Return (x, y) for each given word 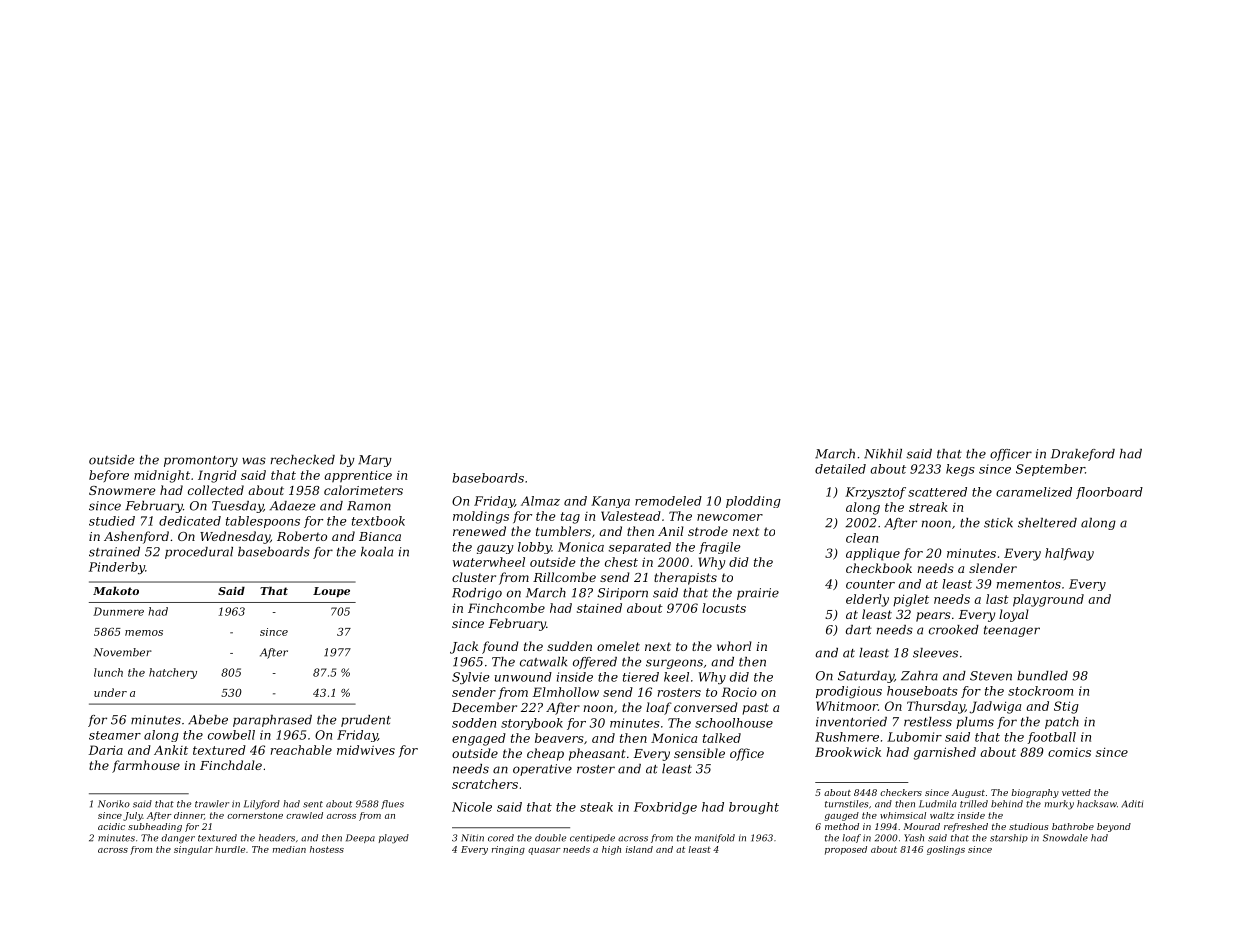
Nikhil (883, 454)
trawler (212, 804)
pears (933, 617)
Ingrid (217, 476)
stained (599, 608)
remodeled (668, 501)
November (123, 652)
